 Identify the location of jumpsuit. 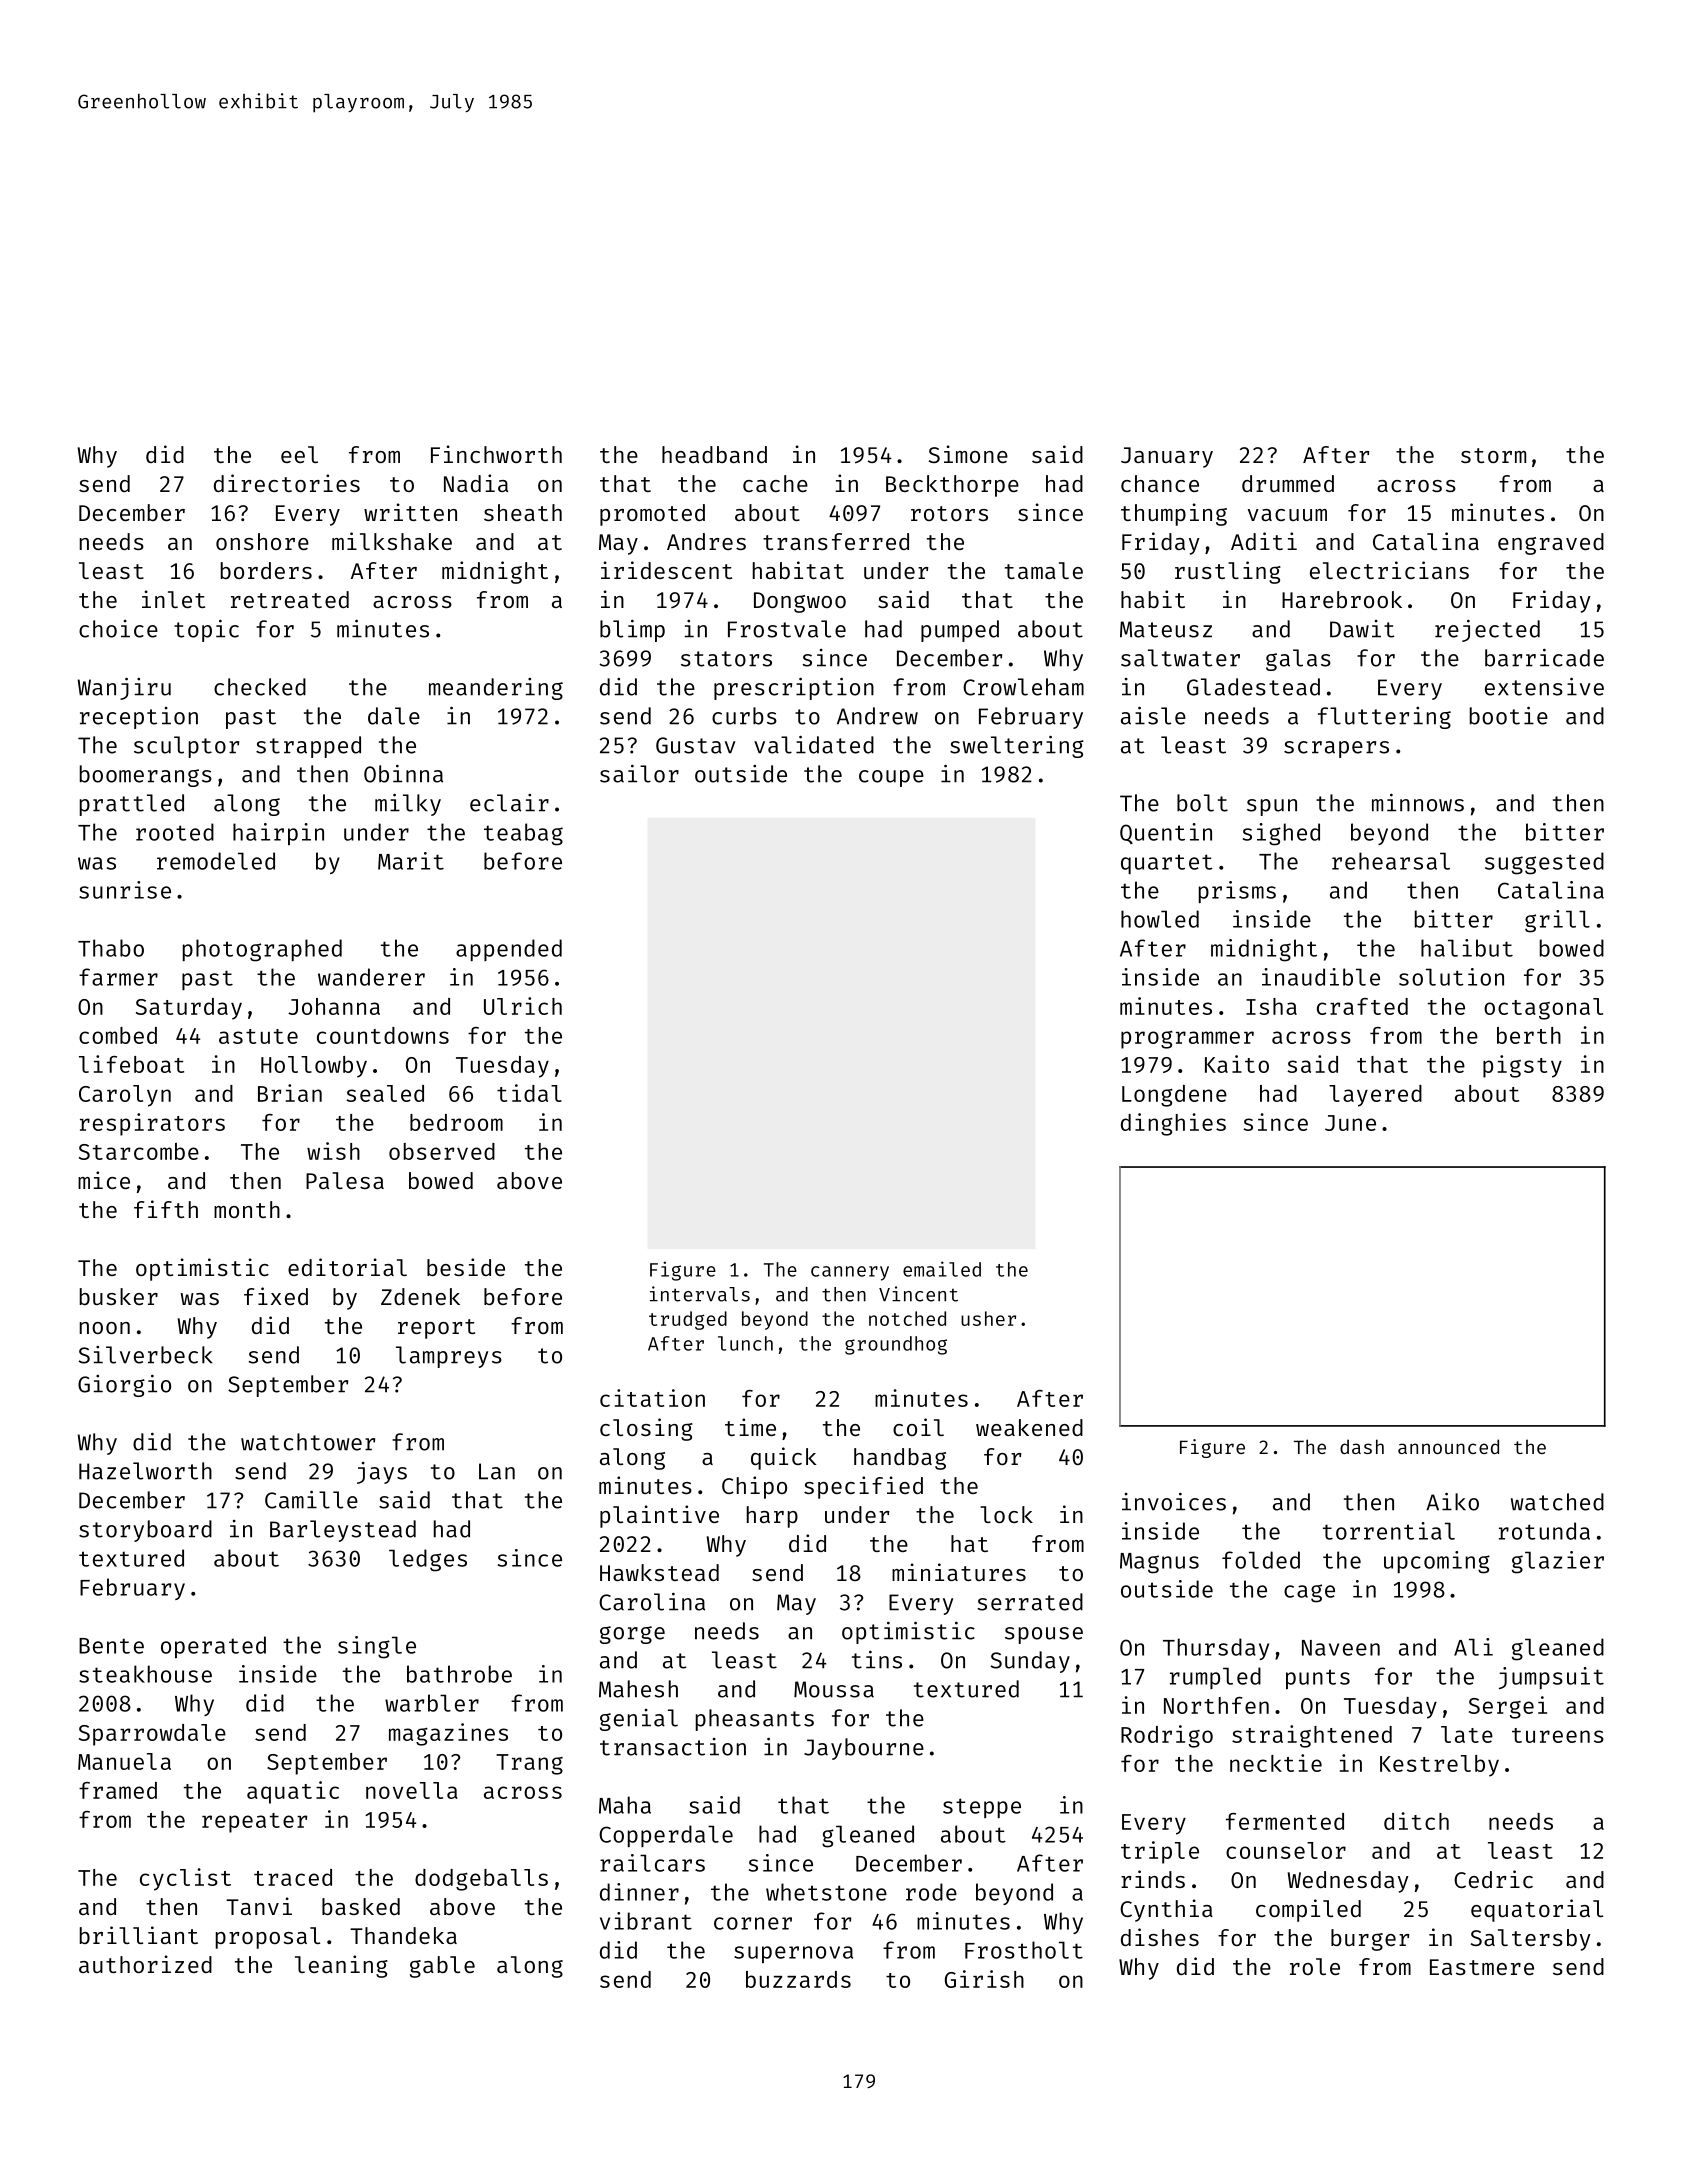
(1551, 1678).
